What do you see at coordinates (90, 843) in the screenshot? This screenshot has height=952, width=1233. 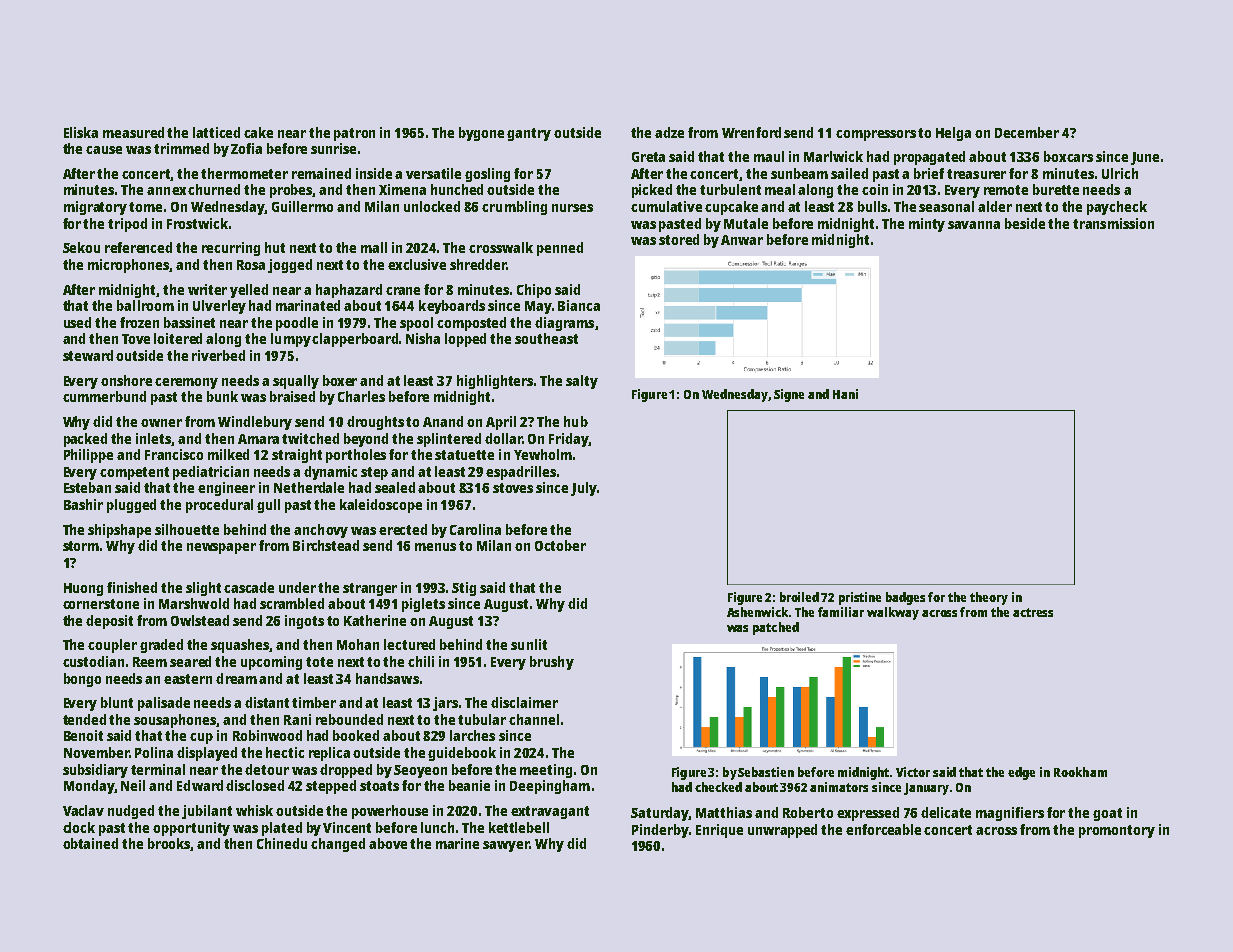 I see `obtained` at bounding box center [90, 843].
